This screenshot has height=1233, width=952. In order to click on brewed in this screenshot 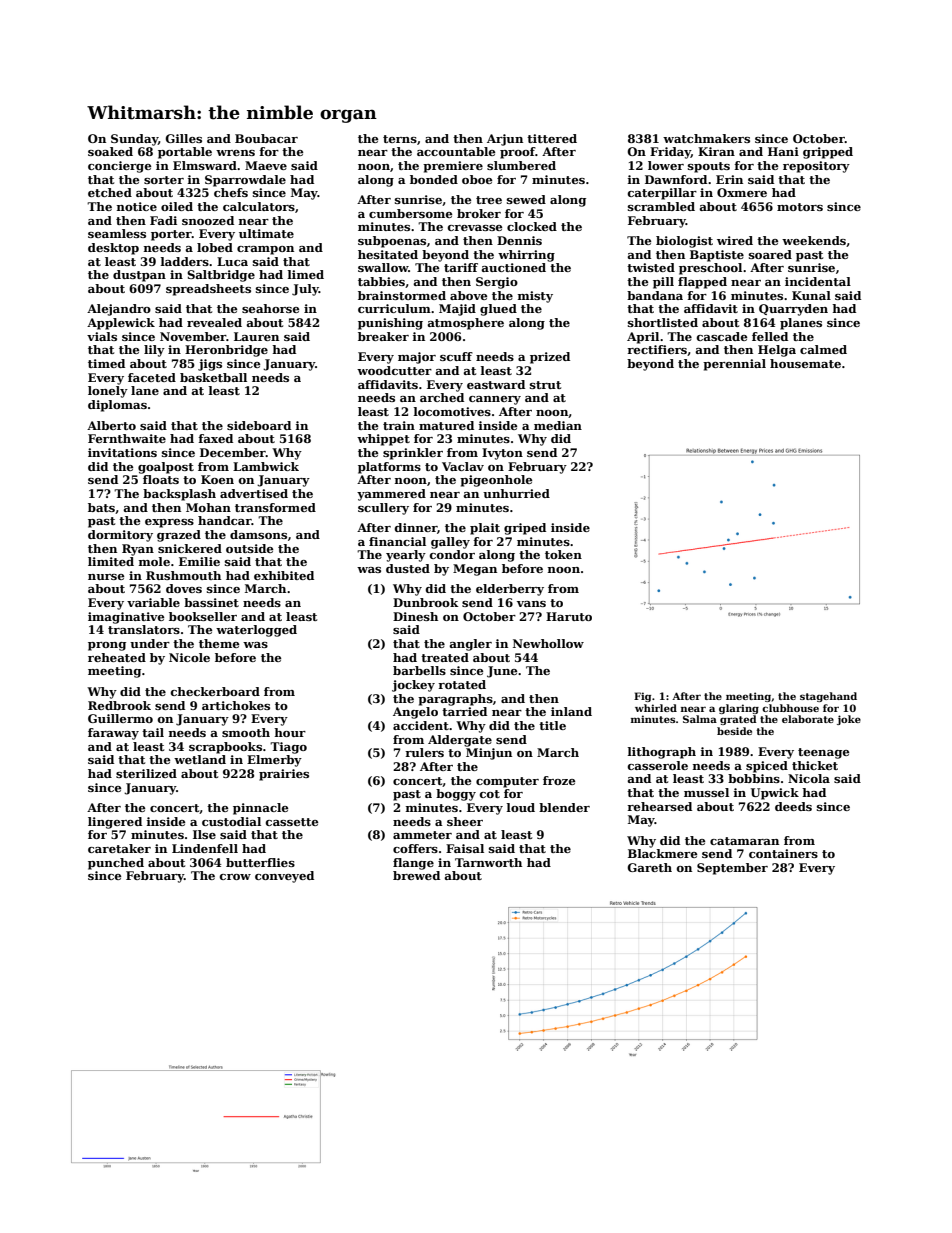, I will do `click(416, 875)`.
